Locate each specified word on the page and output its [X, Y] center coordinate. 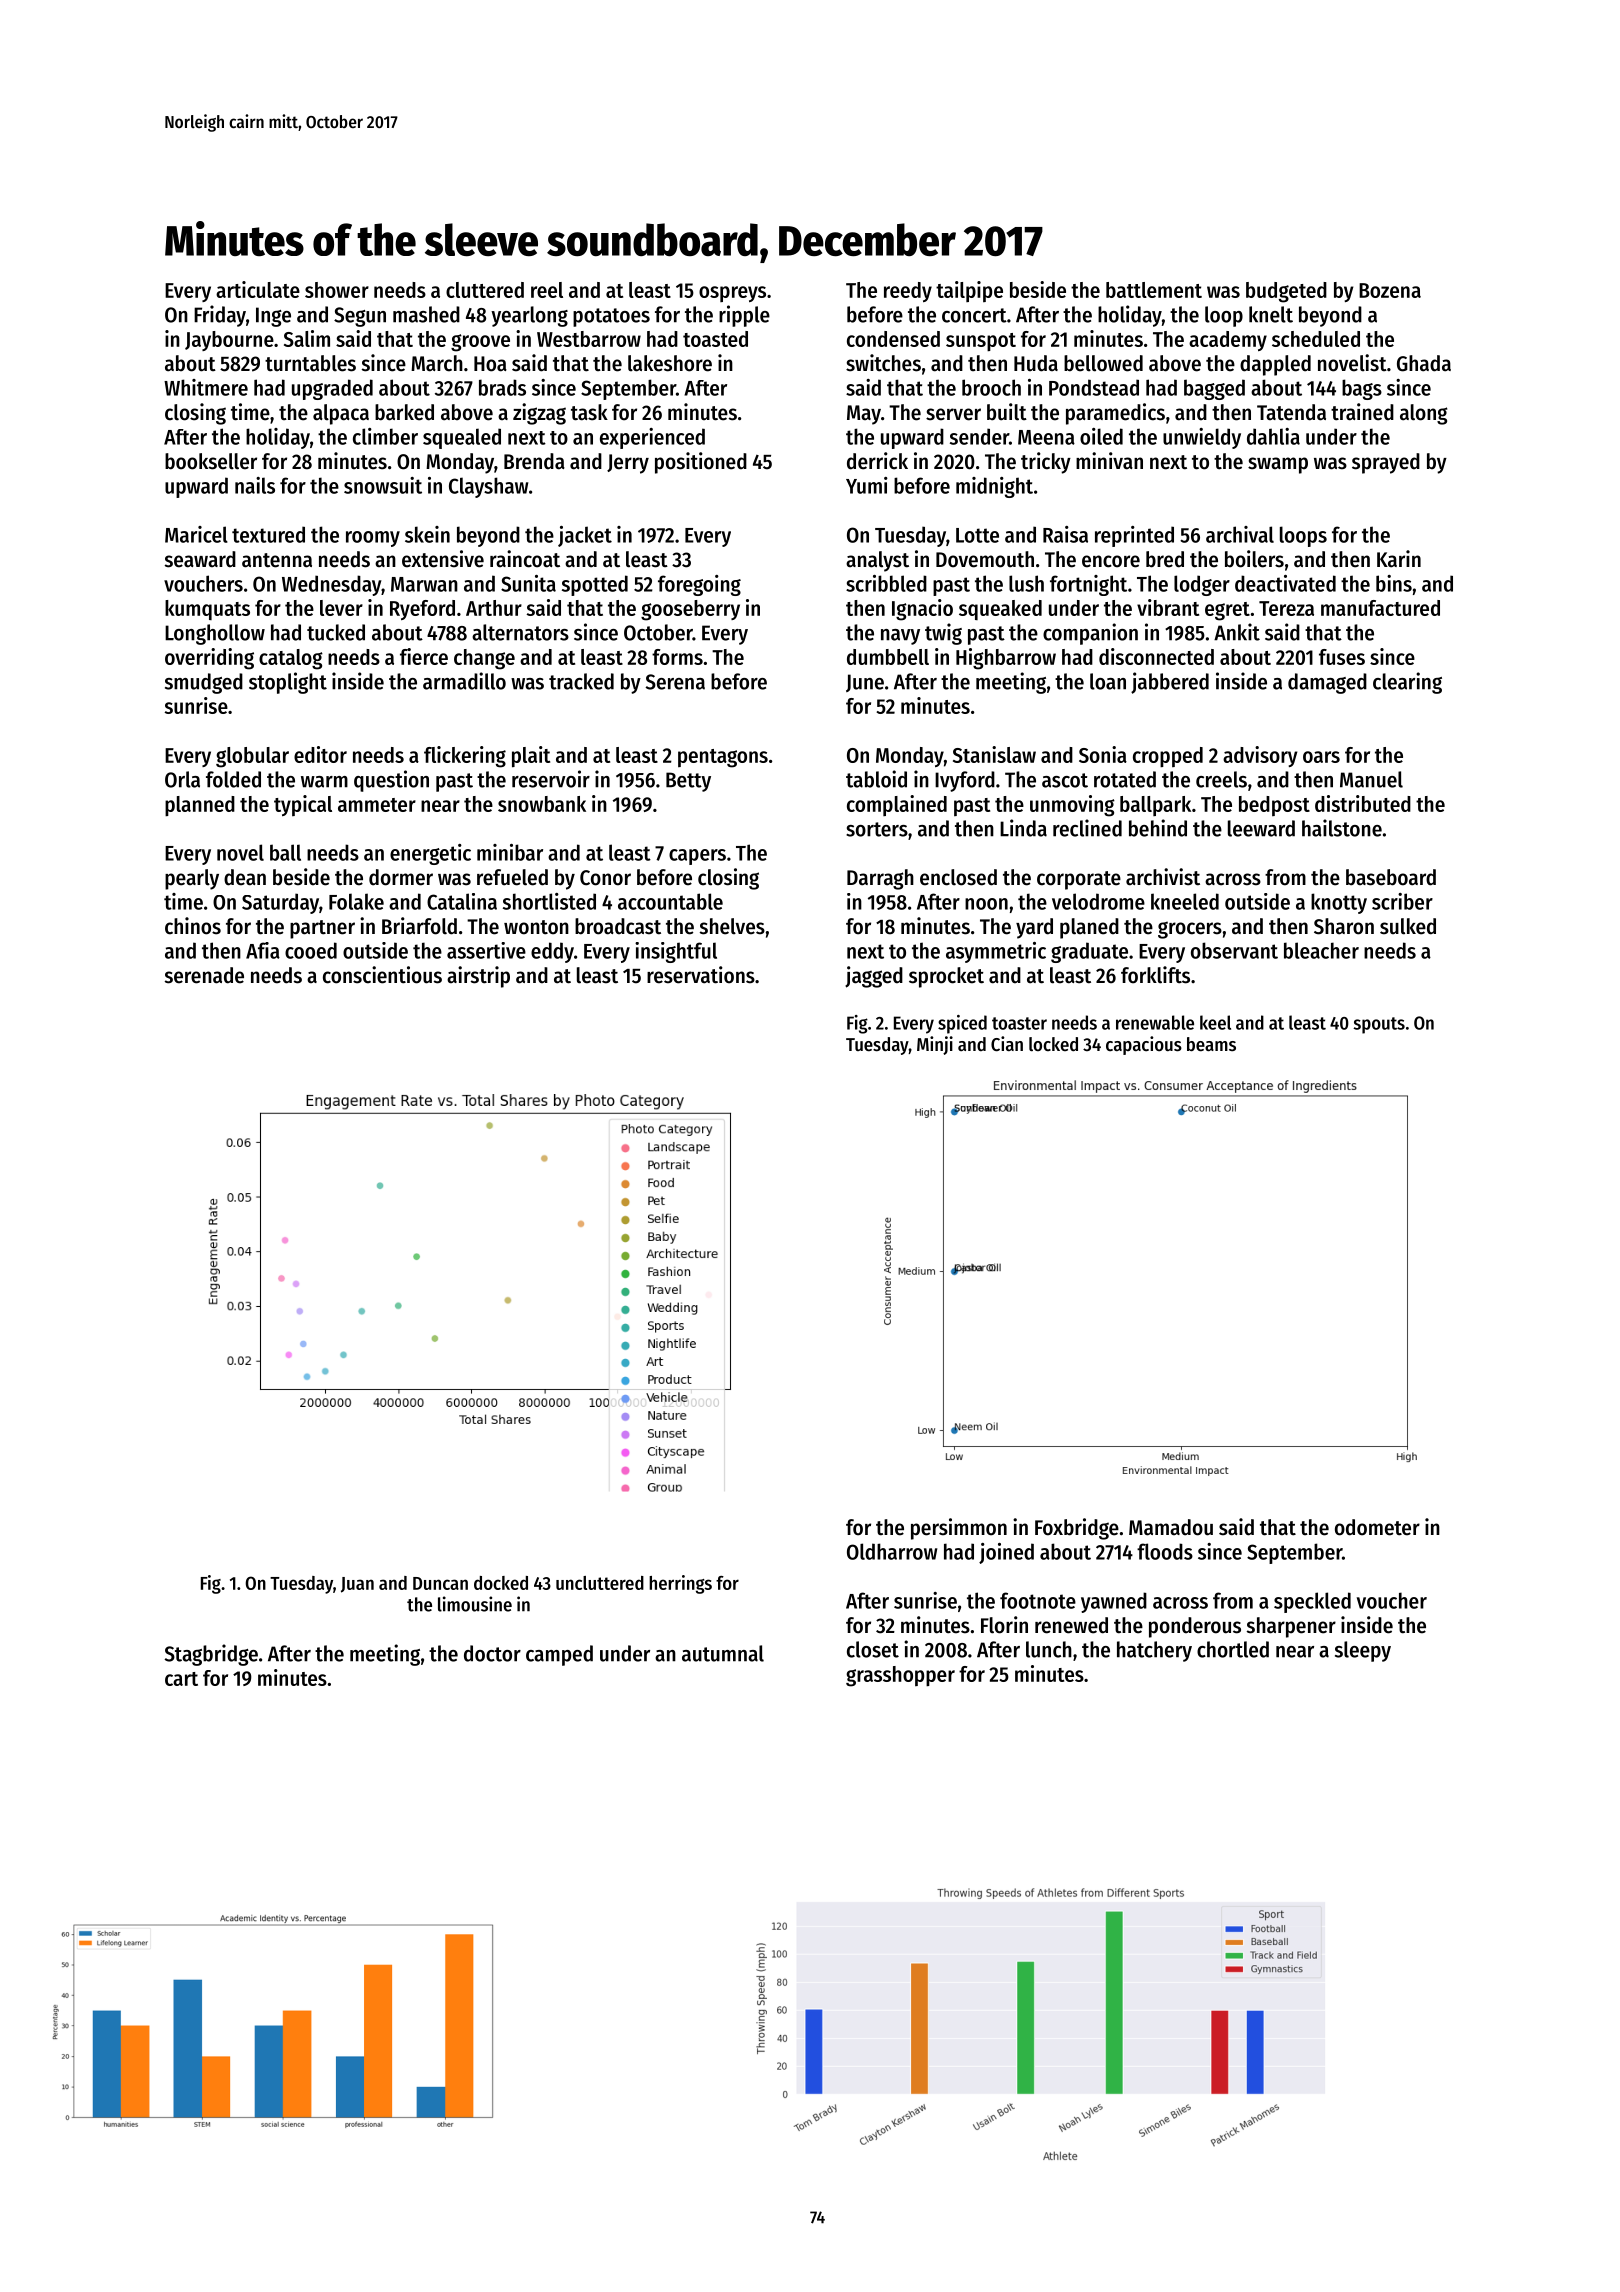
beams [1211, 1044]
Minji [935, 1045]
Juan [357, 1585]
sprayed [1386, 463]
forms [677, 657]
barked [404, 412]
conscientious [382, 975]
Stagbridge [211, 1655]
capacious [1144, 1045]
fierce [424, 656]
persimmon [959, 1529]
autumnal [723, 1653]
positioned [701, 463]
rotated [1125, 779]
